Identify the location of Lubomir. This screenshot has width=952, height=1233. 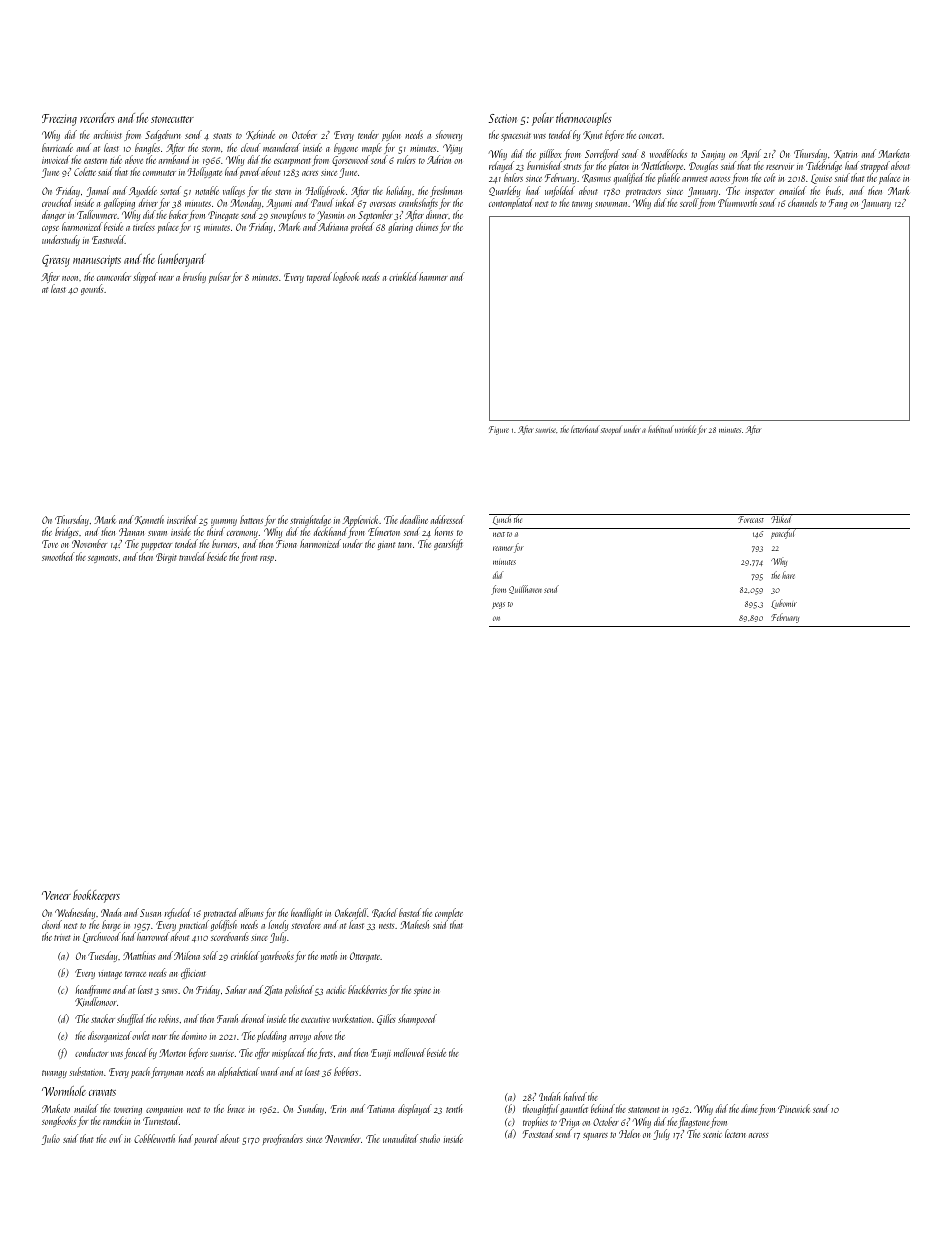
(784, 604).
